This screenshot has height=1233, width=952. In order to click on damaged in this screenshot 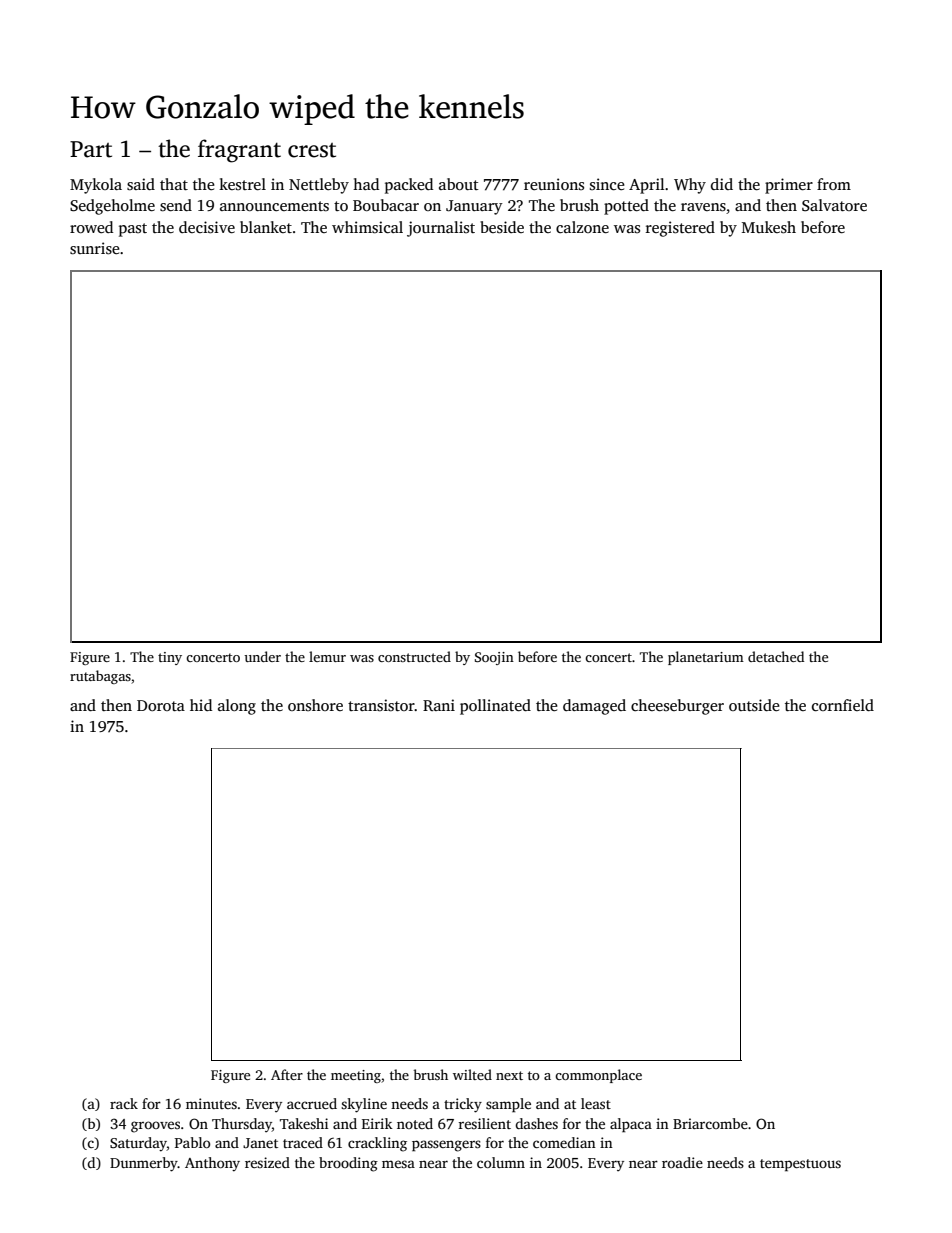, I will do `click(594, 707)`.
